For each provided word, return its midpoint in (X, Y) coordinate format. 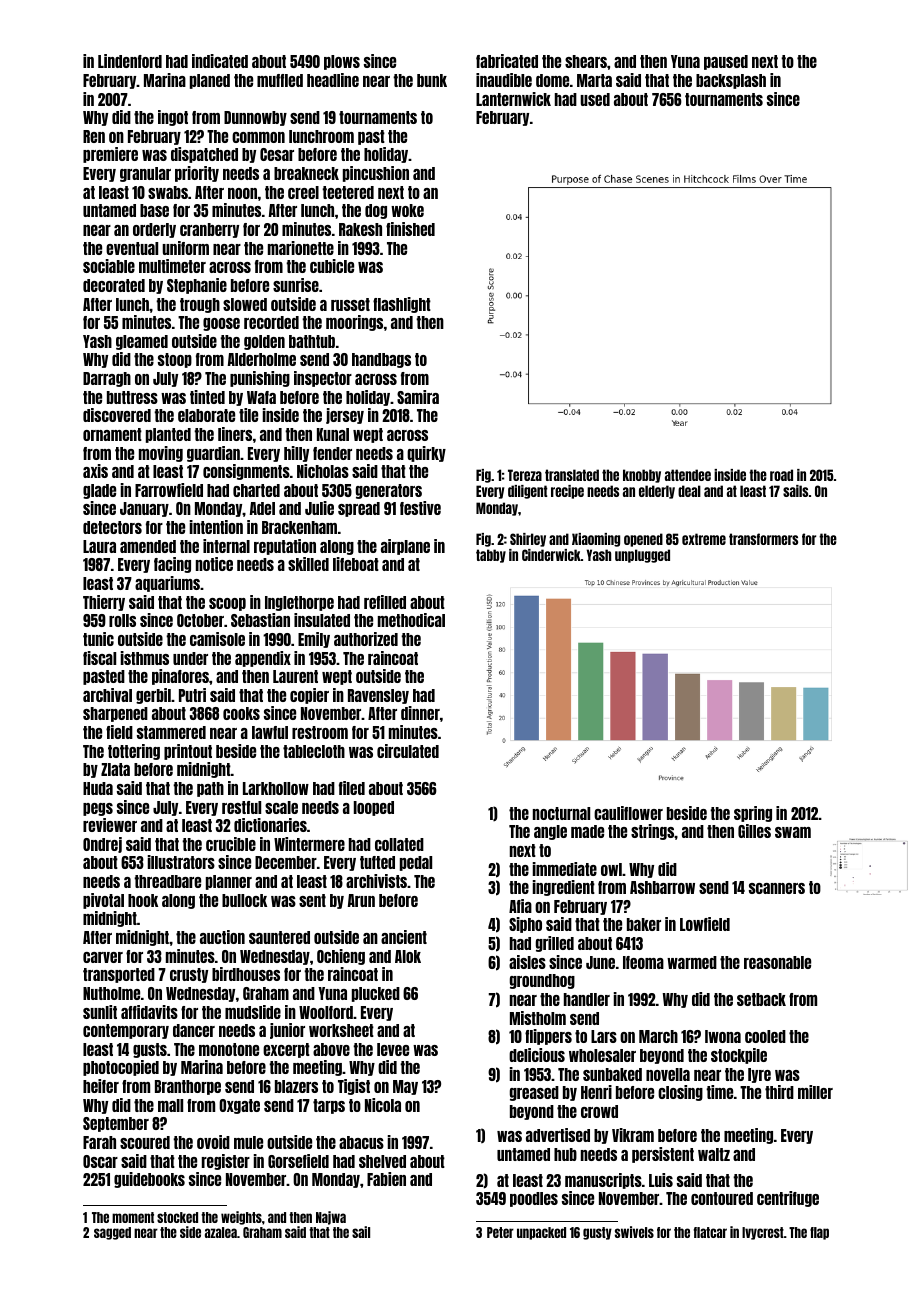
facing (172, 565)
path (210, 789)
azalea (221, 1232)
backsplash (731, 81)
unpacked (541, 1233)
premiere (110, 155)
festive (420, 508)
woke (407, 210)
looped (374, 808)
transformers (763, 539)
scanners (777, 888)
